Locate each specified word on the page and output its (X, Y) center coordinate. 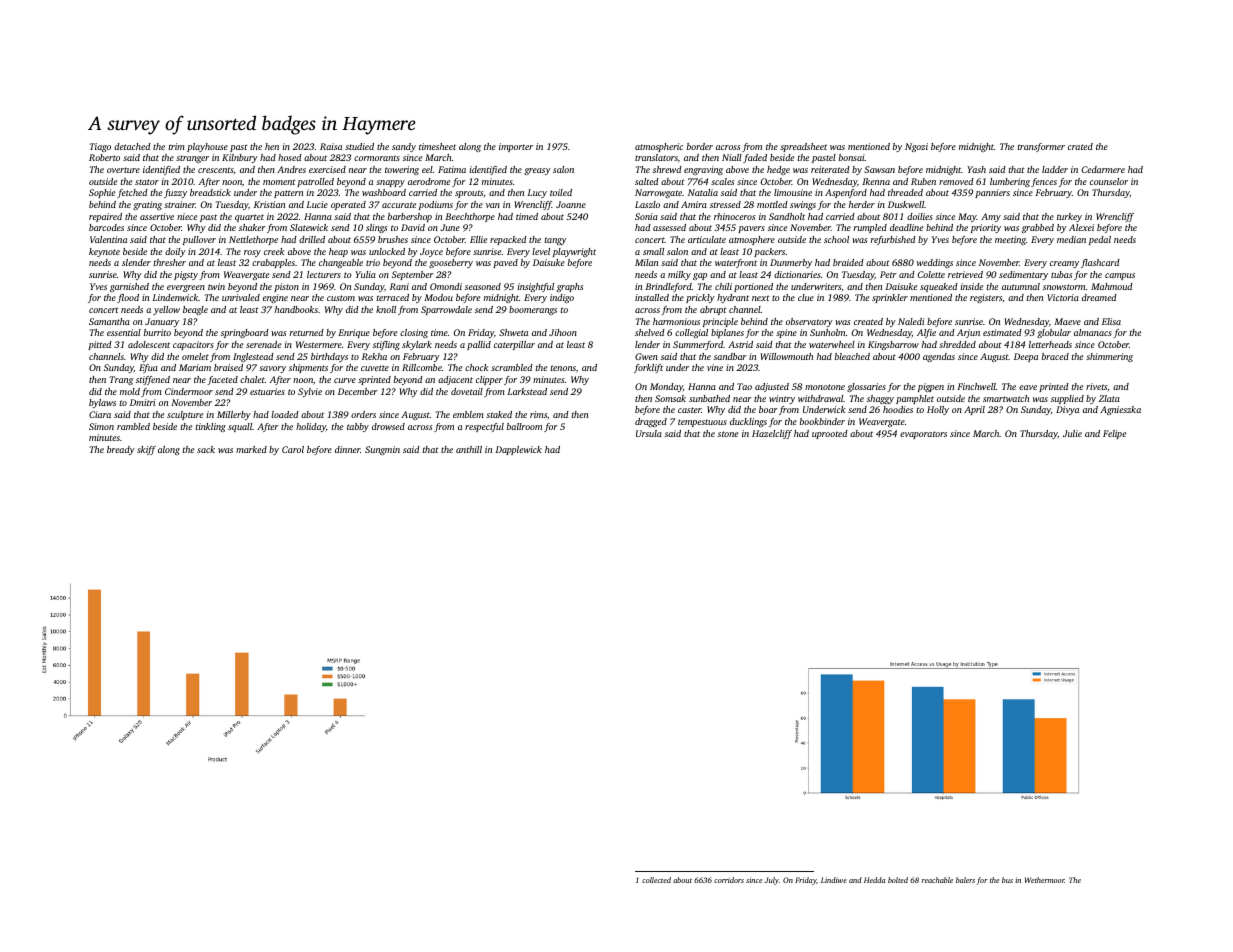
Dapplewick (518, 450)
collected (656, 880)
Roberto (104, 157)
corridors (729, 880)
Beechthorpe (470, 217)
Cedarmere (1103, 169)
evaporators (923, 435)
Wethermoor (1045, 880)
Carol (293, 449)
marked (251, 449)
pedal (1100, 240)
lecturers (324, 274)
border (700, 146)
